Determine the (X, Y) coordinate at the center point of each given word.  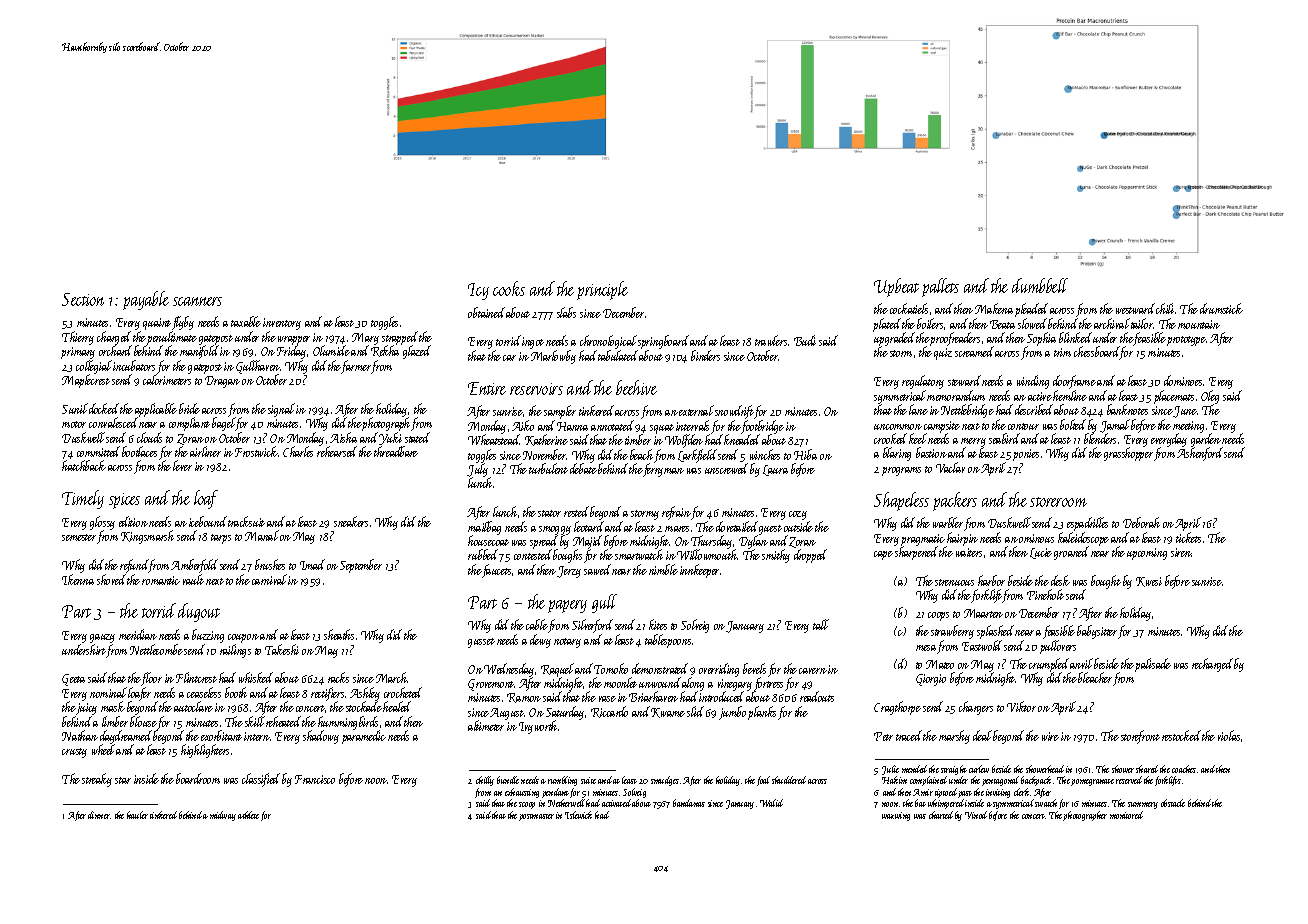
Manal (262, 535)
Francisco (315, 779)
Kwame (668, 713)
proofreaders (955, 339)
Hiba (805, 454)
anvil (1081, 663)
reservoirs (536, 389)
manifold (199, 352)
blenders (1100, 438)
